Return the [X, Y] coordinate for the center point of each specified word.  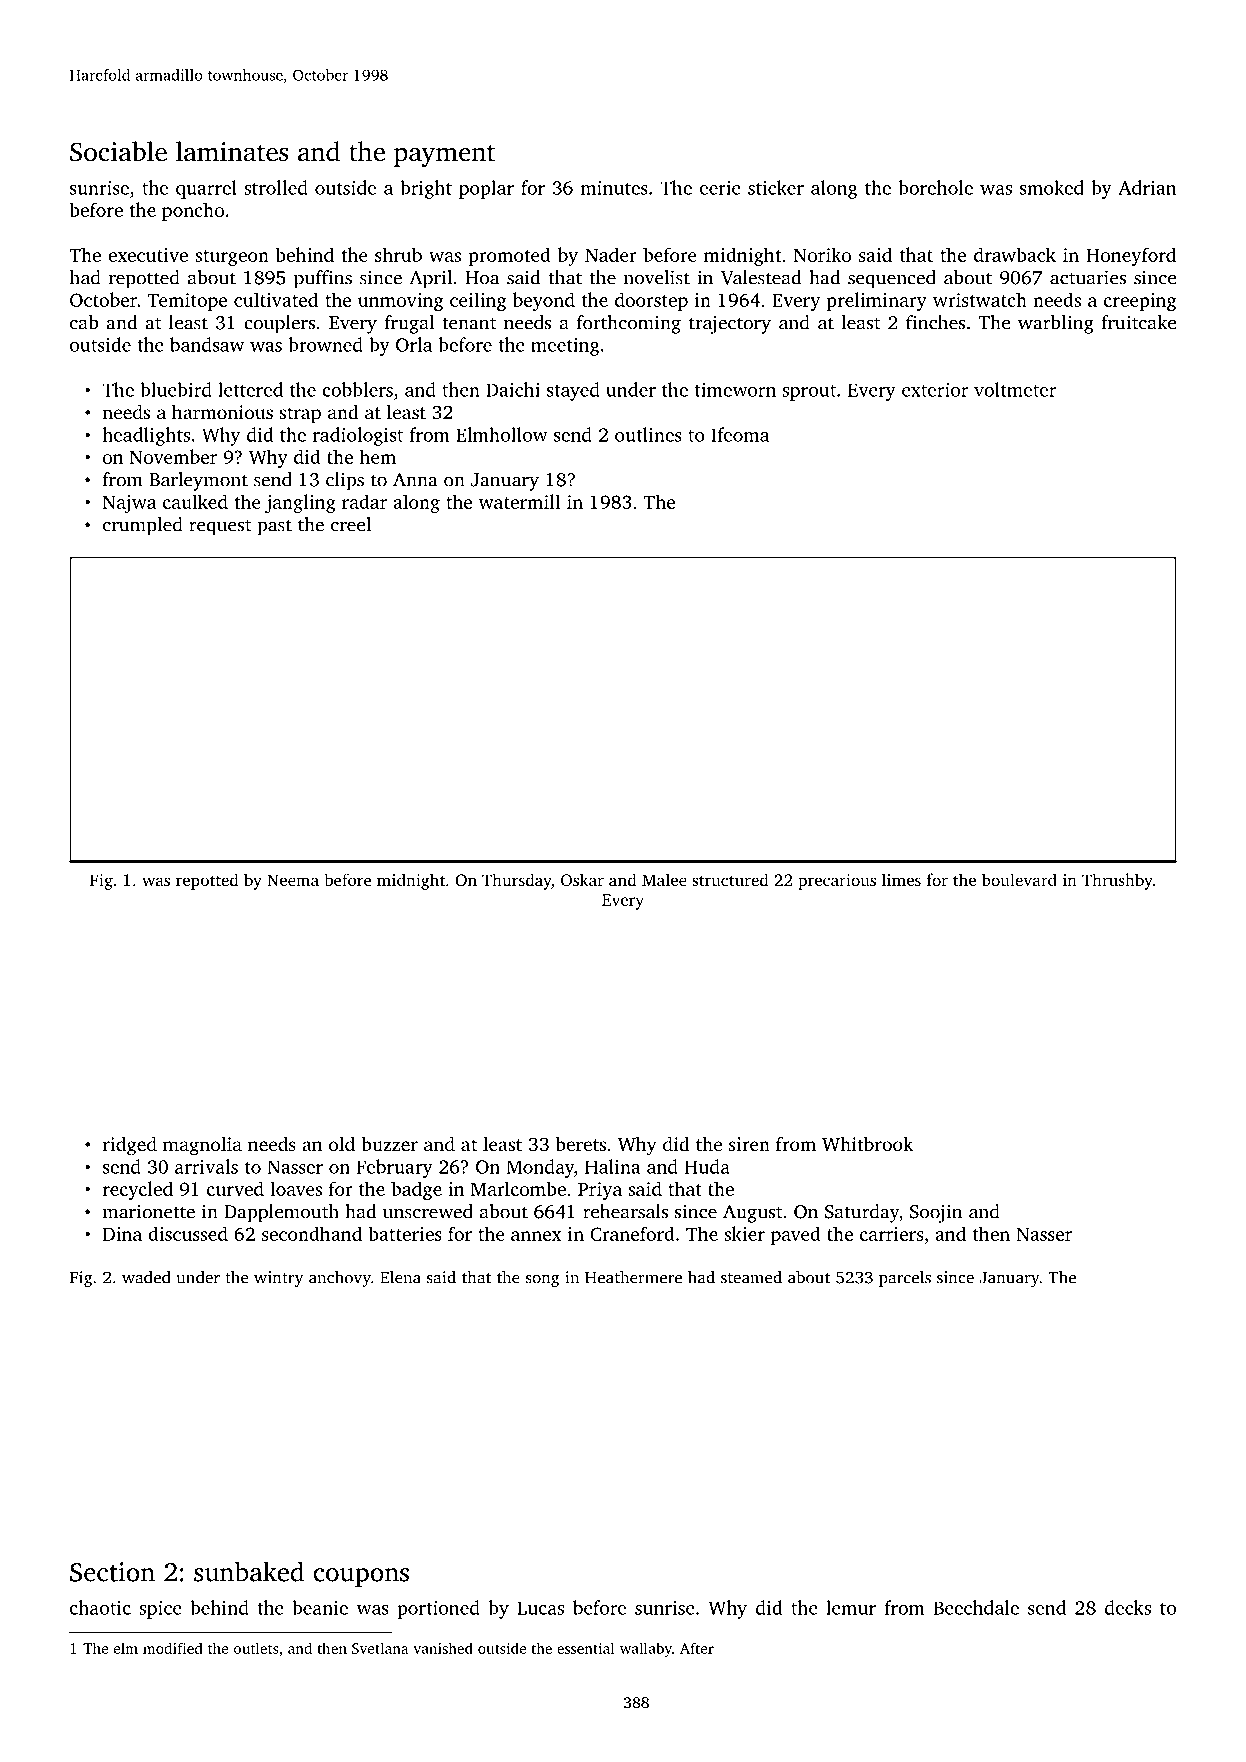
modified [173, 1648]
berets [580, 1144]
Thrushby [1117, 881]
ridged [130, 1146]
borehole [935, 187]
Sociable [118, 151]
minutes [614, 188]
